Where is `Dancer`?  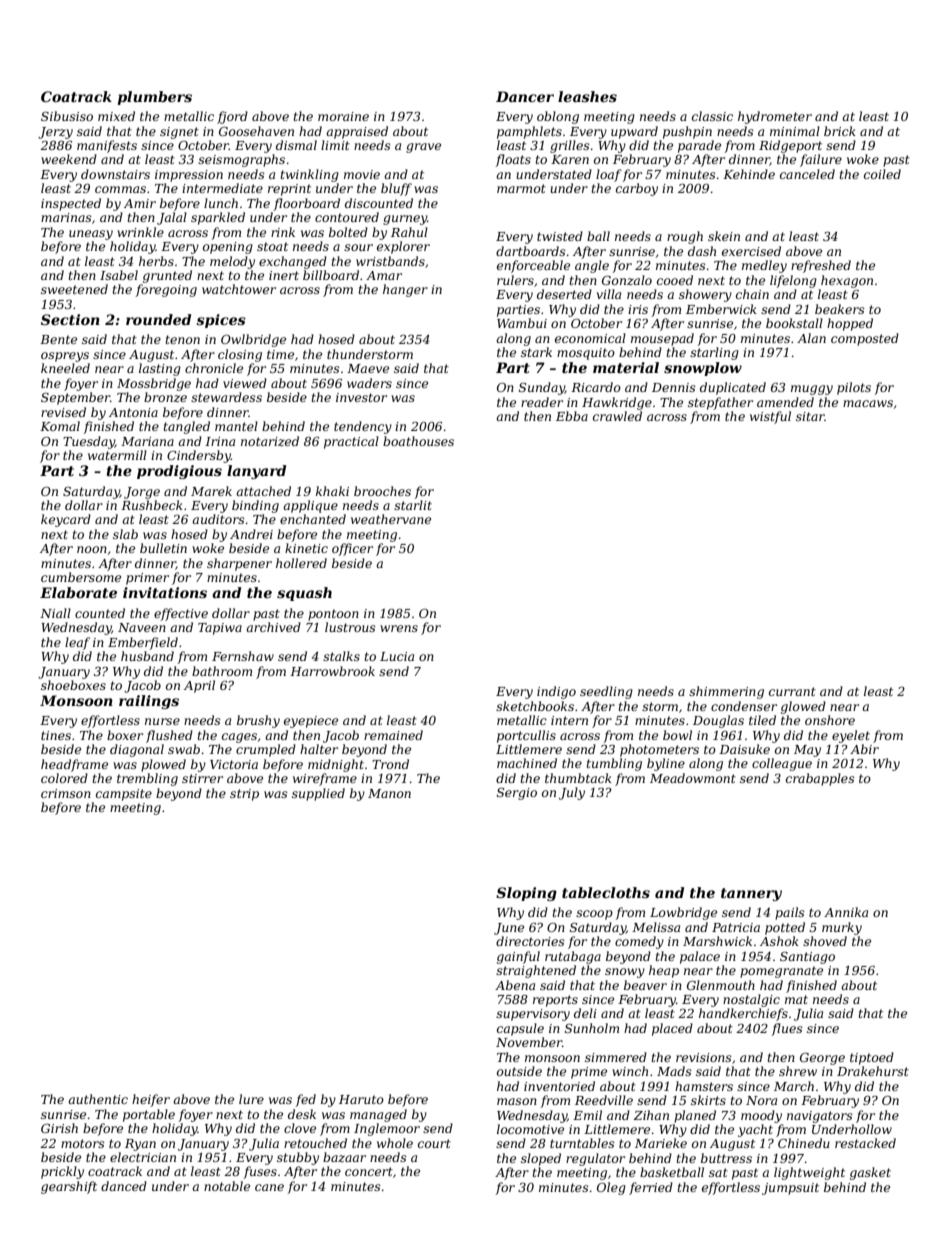
Dancer is located at coordinates (525, 96).
